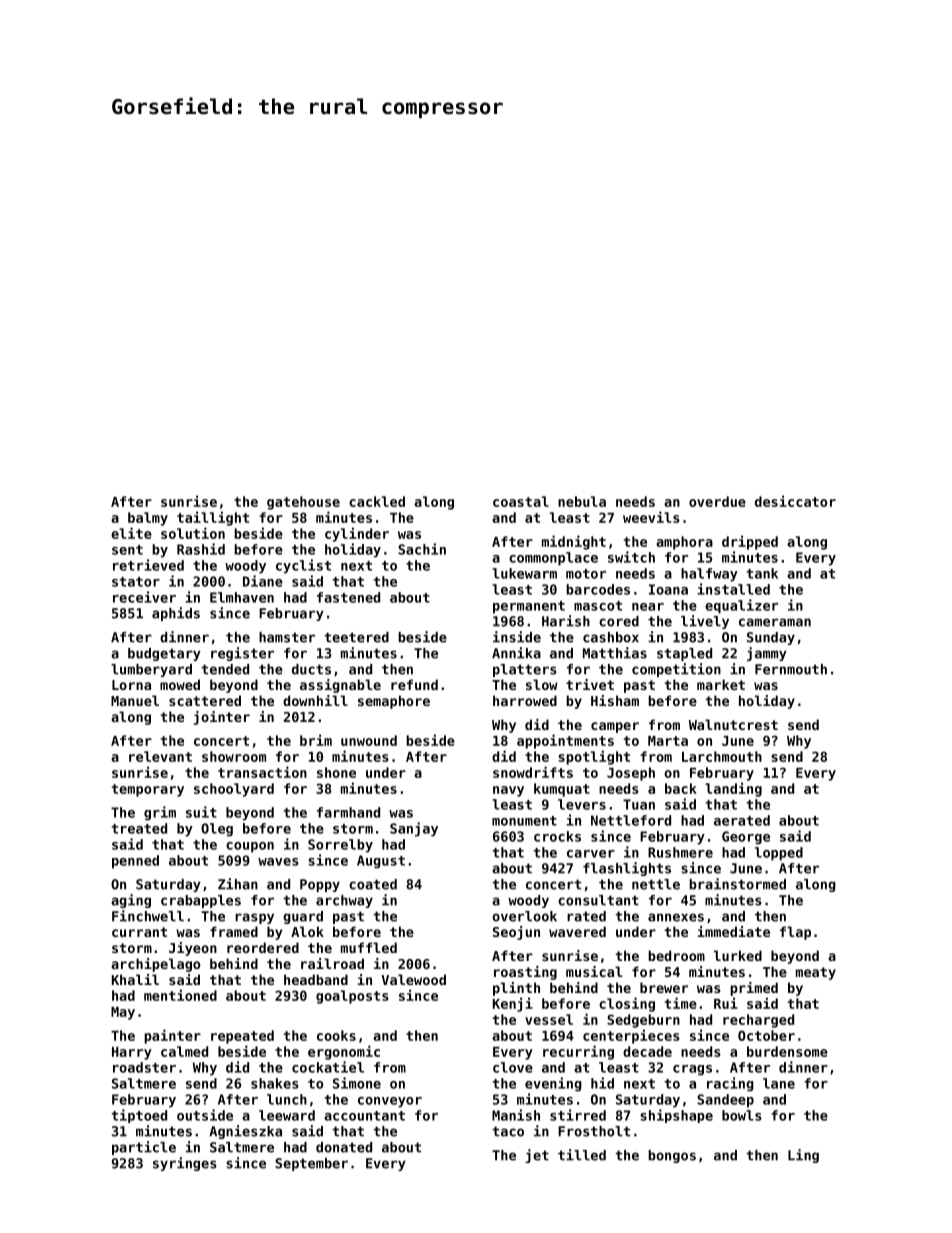  What do you see at coordinates (234, 931) in the screenshot?
I see `framed` at bounding box center [234, 931].
